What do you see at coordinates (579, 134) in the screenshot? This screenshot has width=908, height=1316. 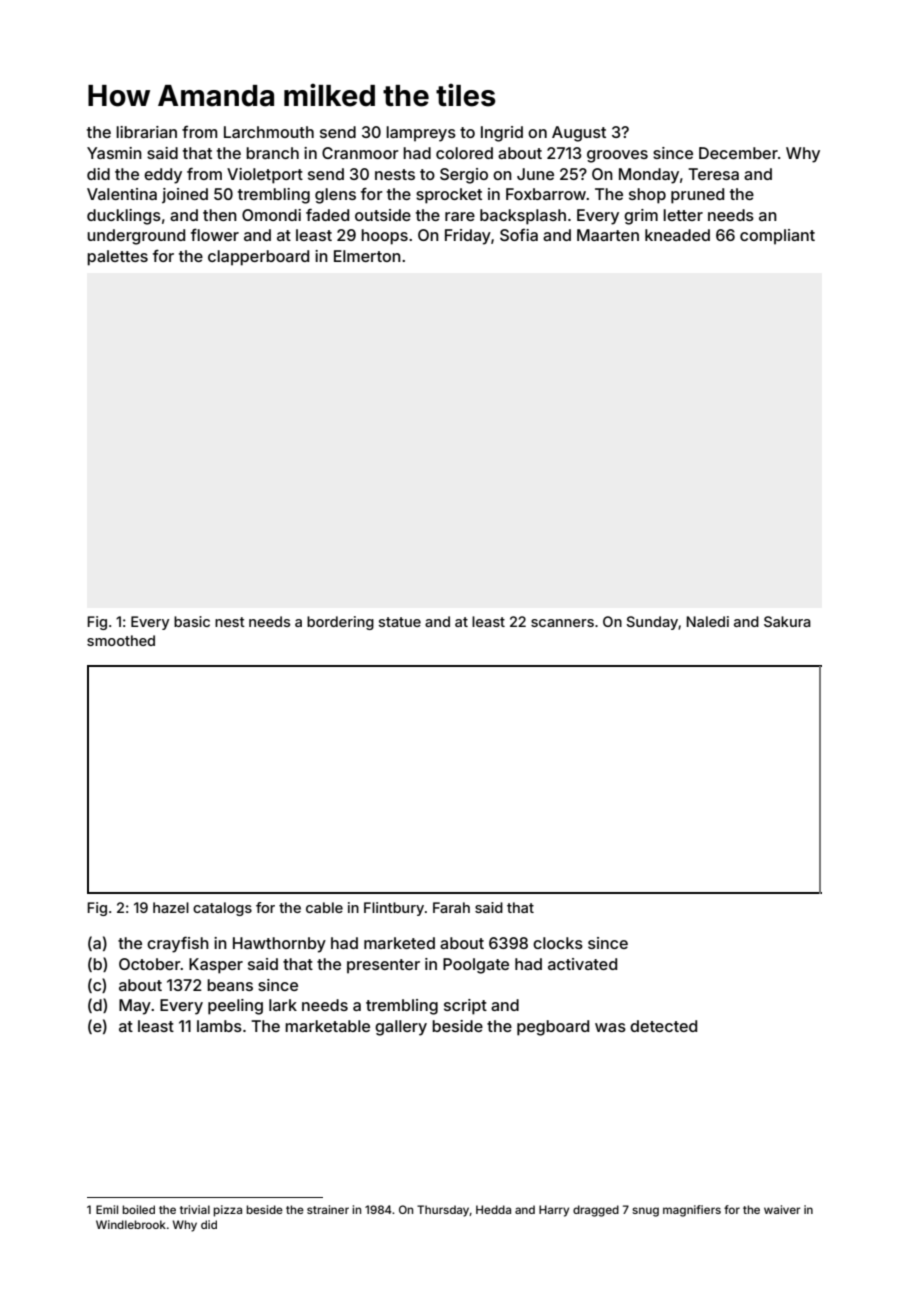 I see `August` at bounding box center [579, 134].
